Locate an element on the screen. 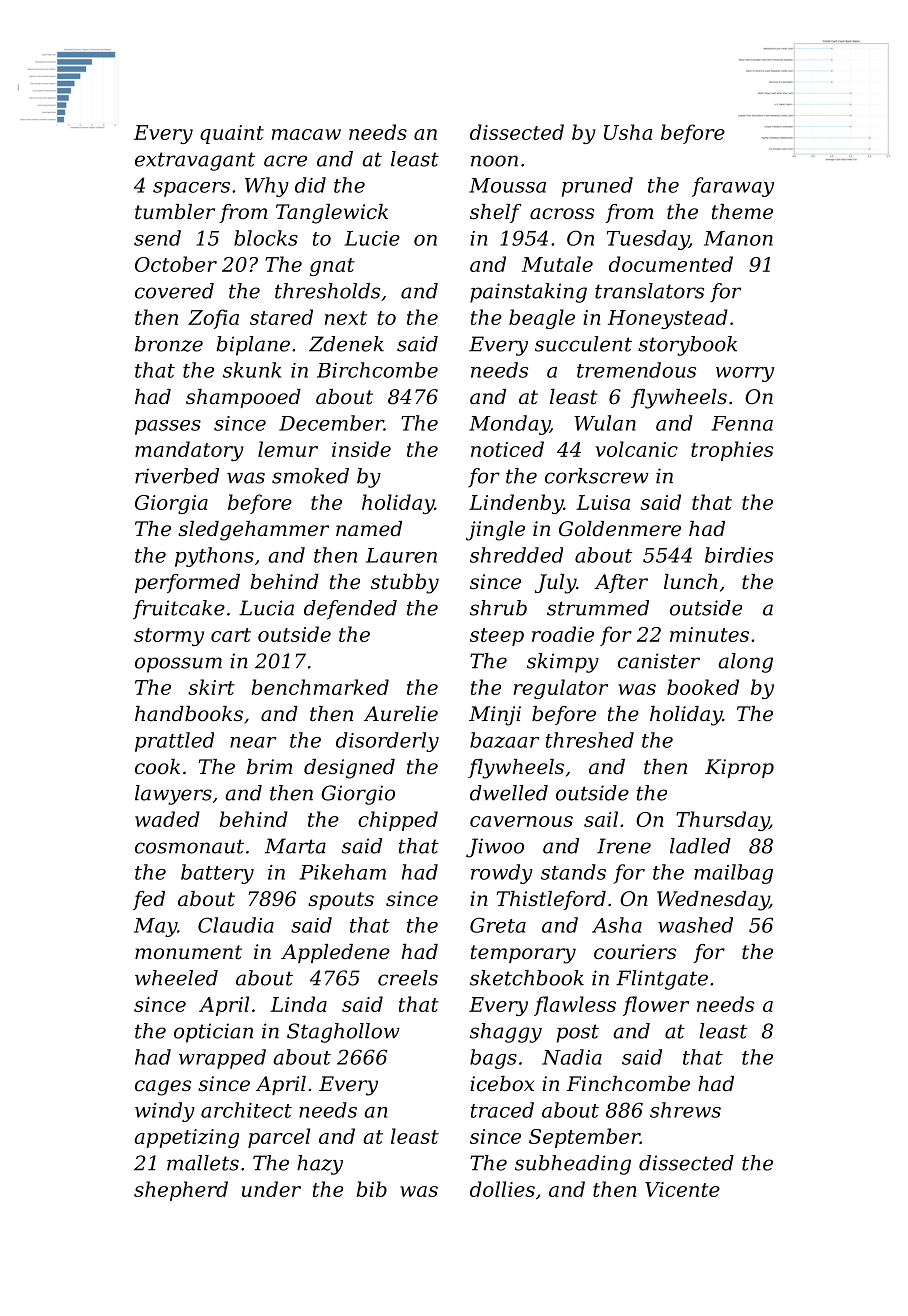 This screenshot has height=1316, width=908. shepherd is located at coordinates (181, 1191).
